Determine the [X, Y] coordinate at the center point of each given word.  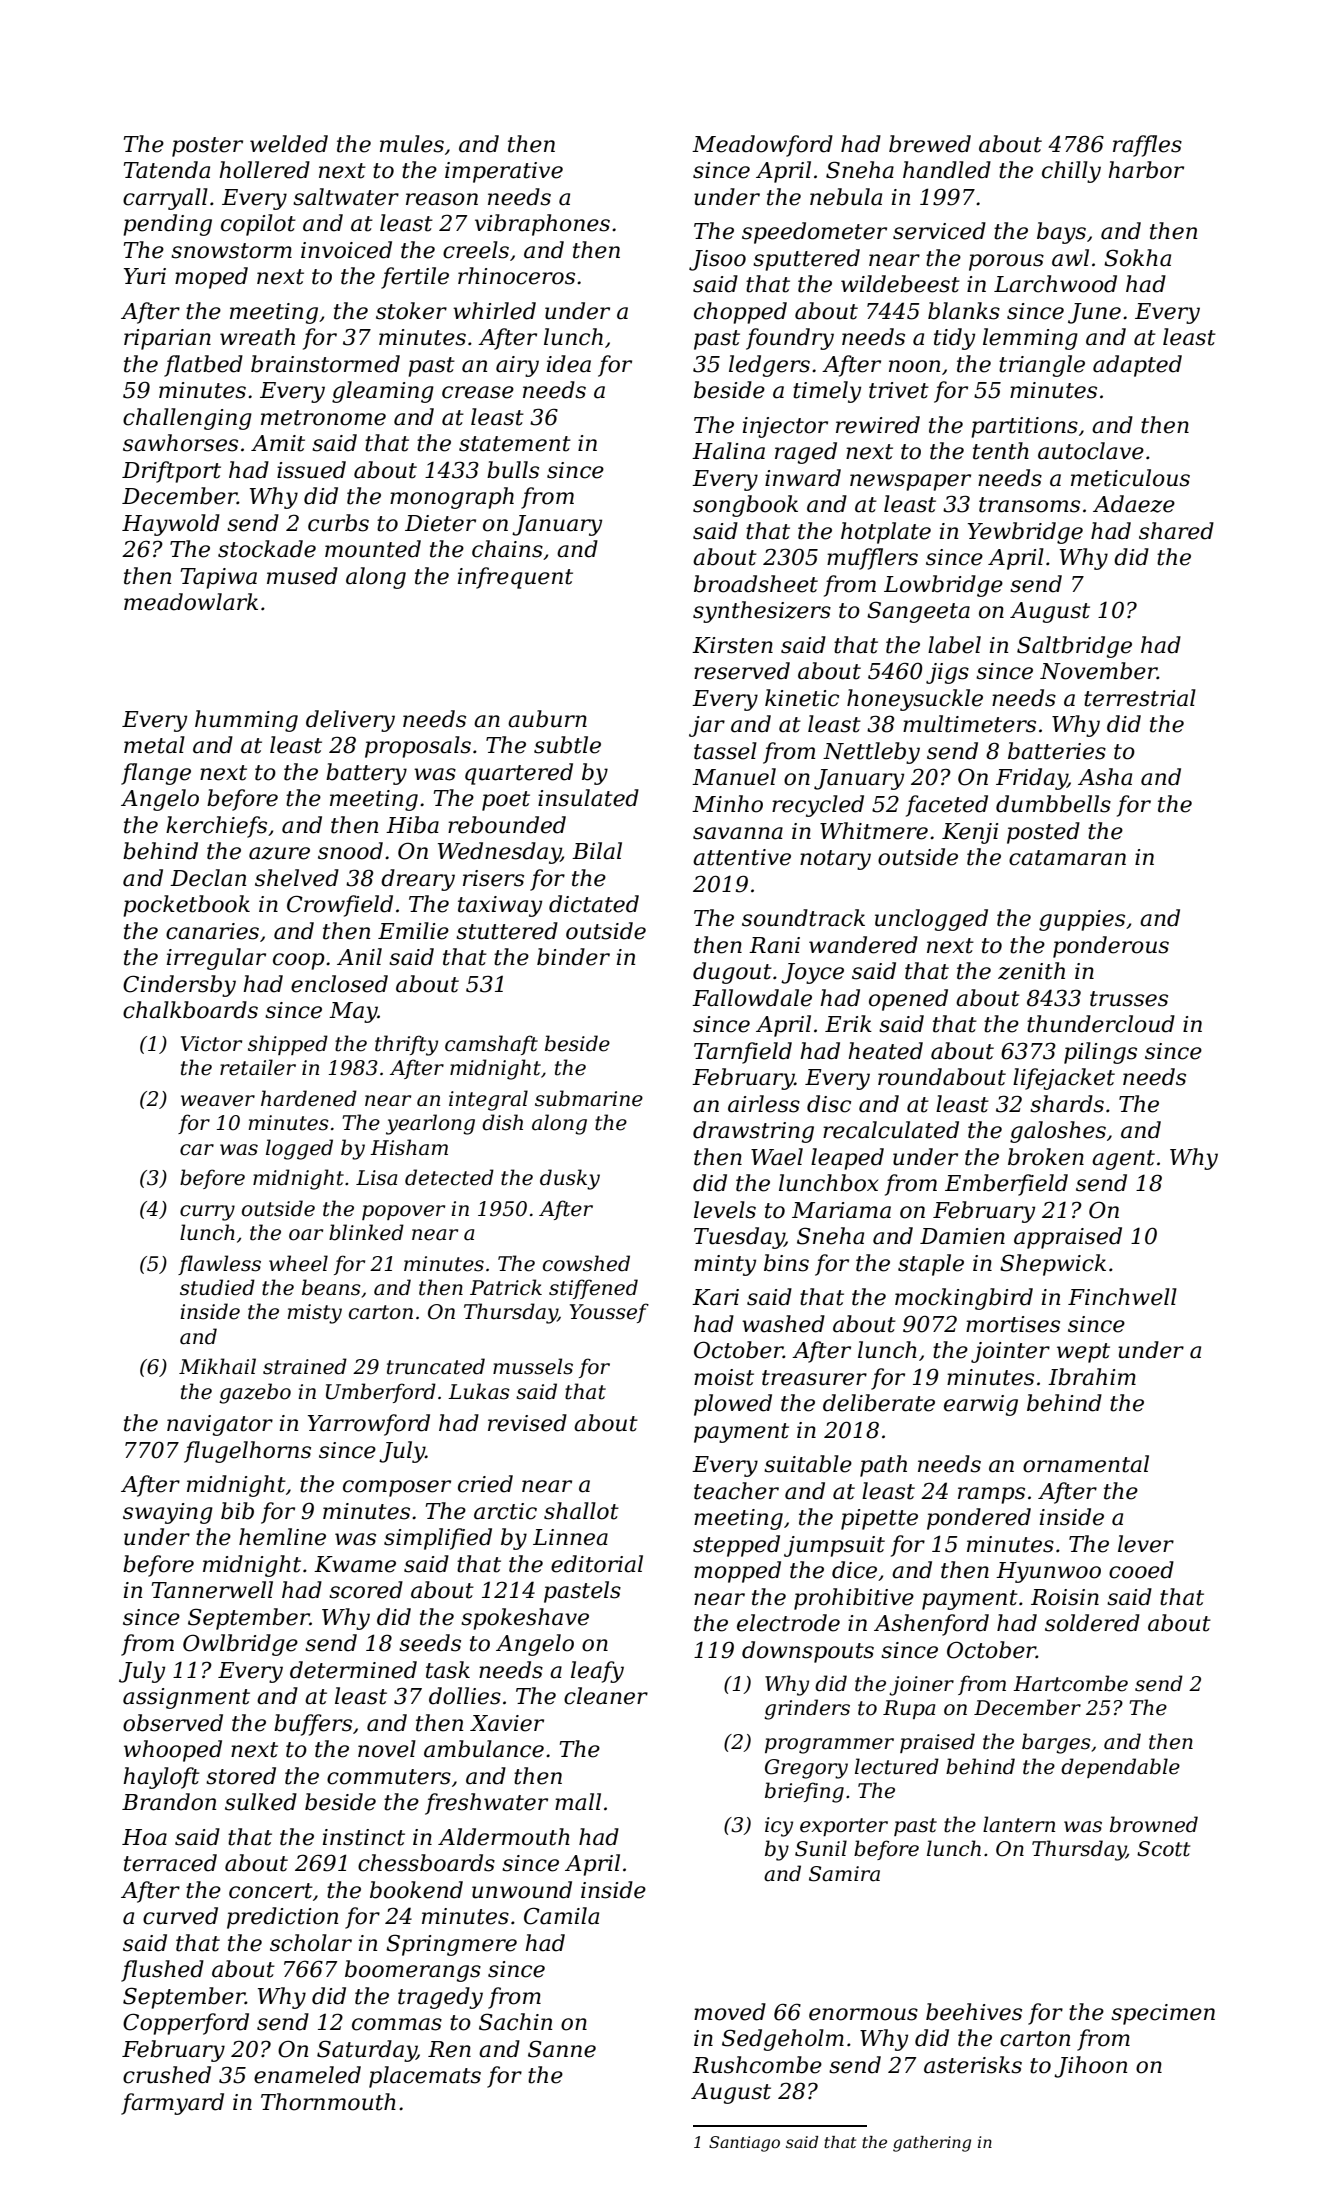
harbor [1146, 170]
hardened [309, 1098]
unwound [522, 1890]
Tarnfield [743, 1053]
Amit [278, 443]
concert [271, 1891]
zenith [1031, 971]
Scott [1163, 1849]
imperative [504, 172]
